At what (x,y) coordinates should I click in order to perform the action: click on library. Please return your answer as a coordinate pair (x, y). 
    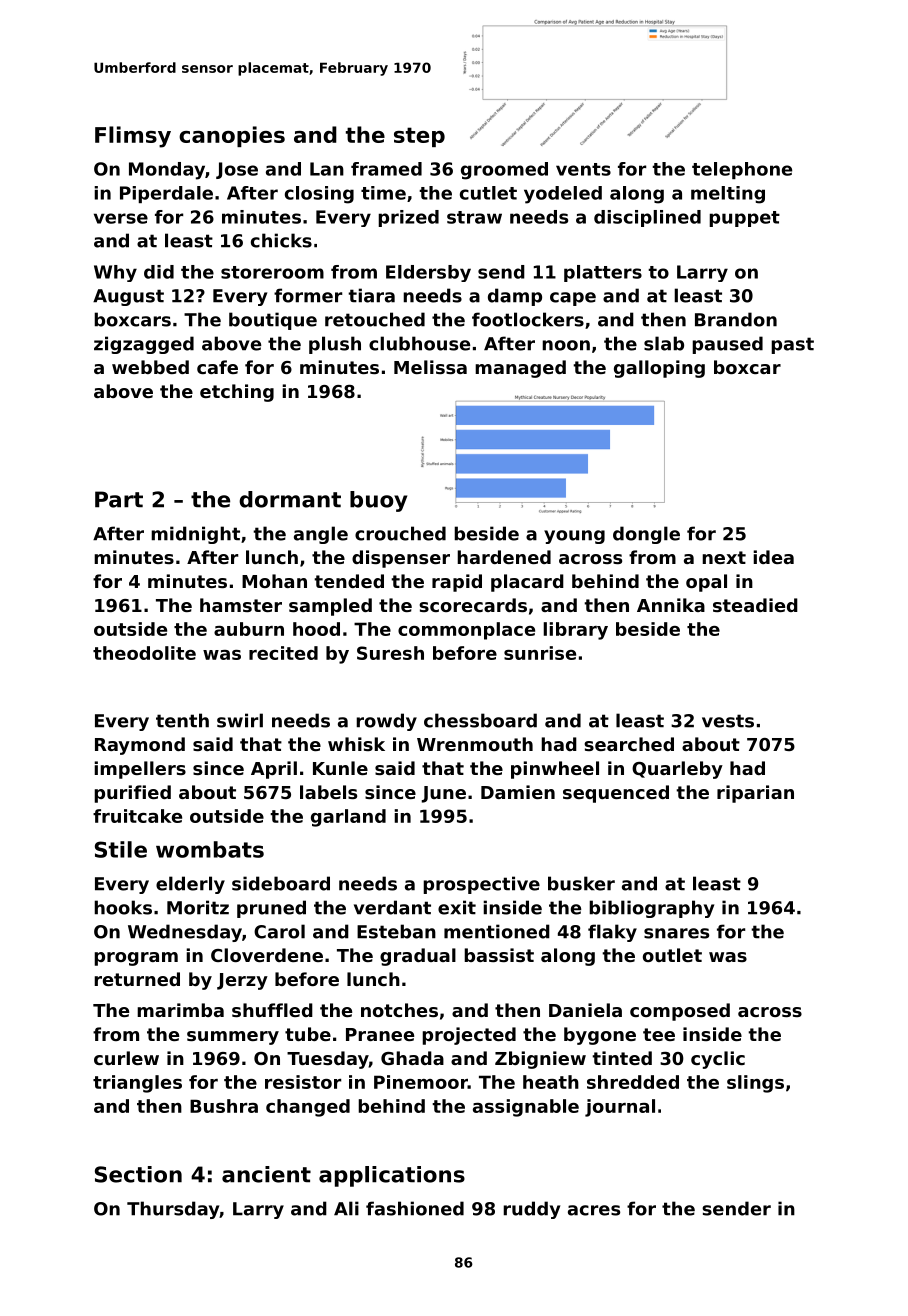
    Looking at the image, I should click on (575, 631).
